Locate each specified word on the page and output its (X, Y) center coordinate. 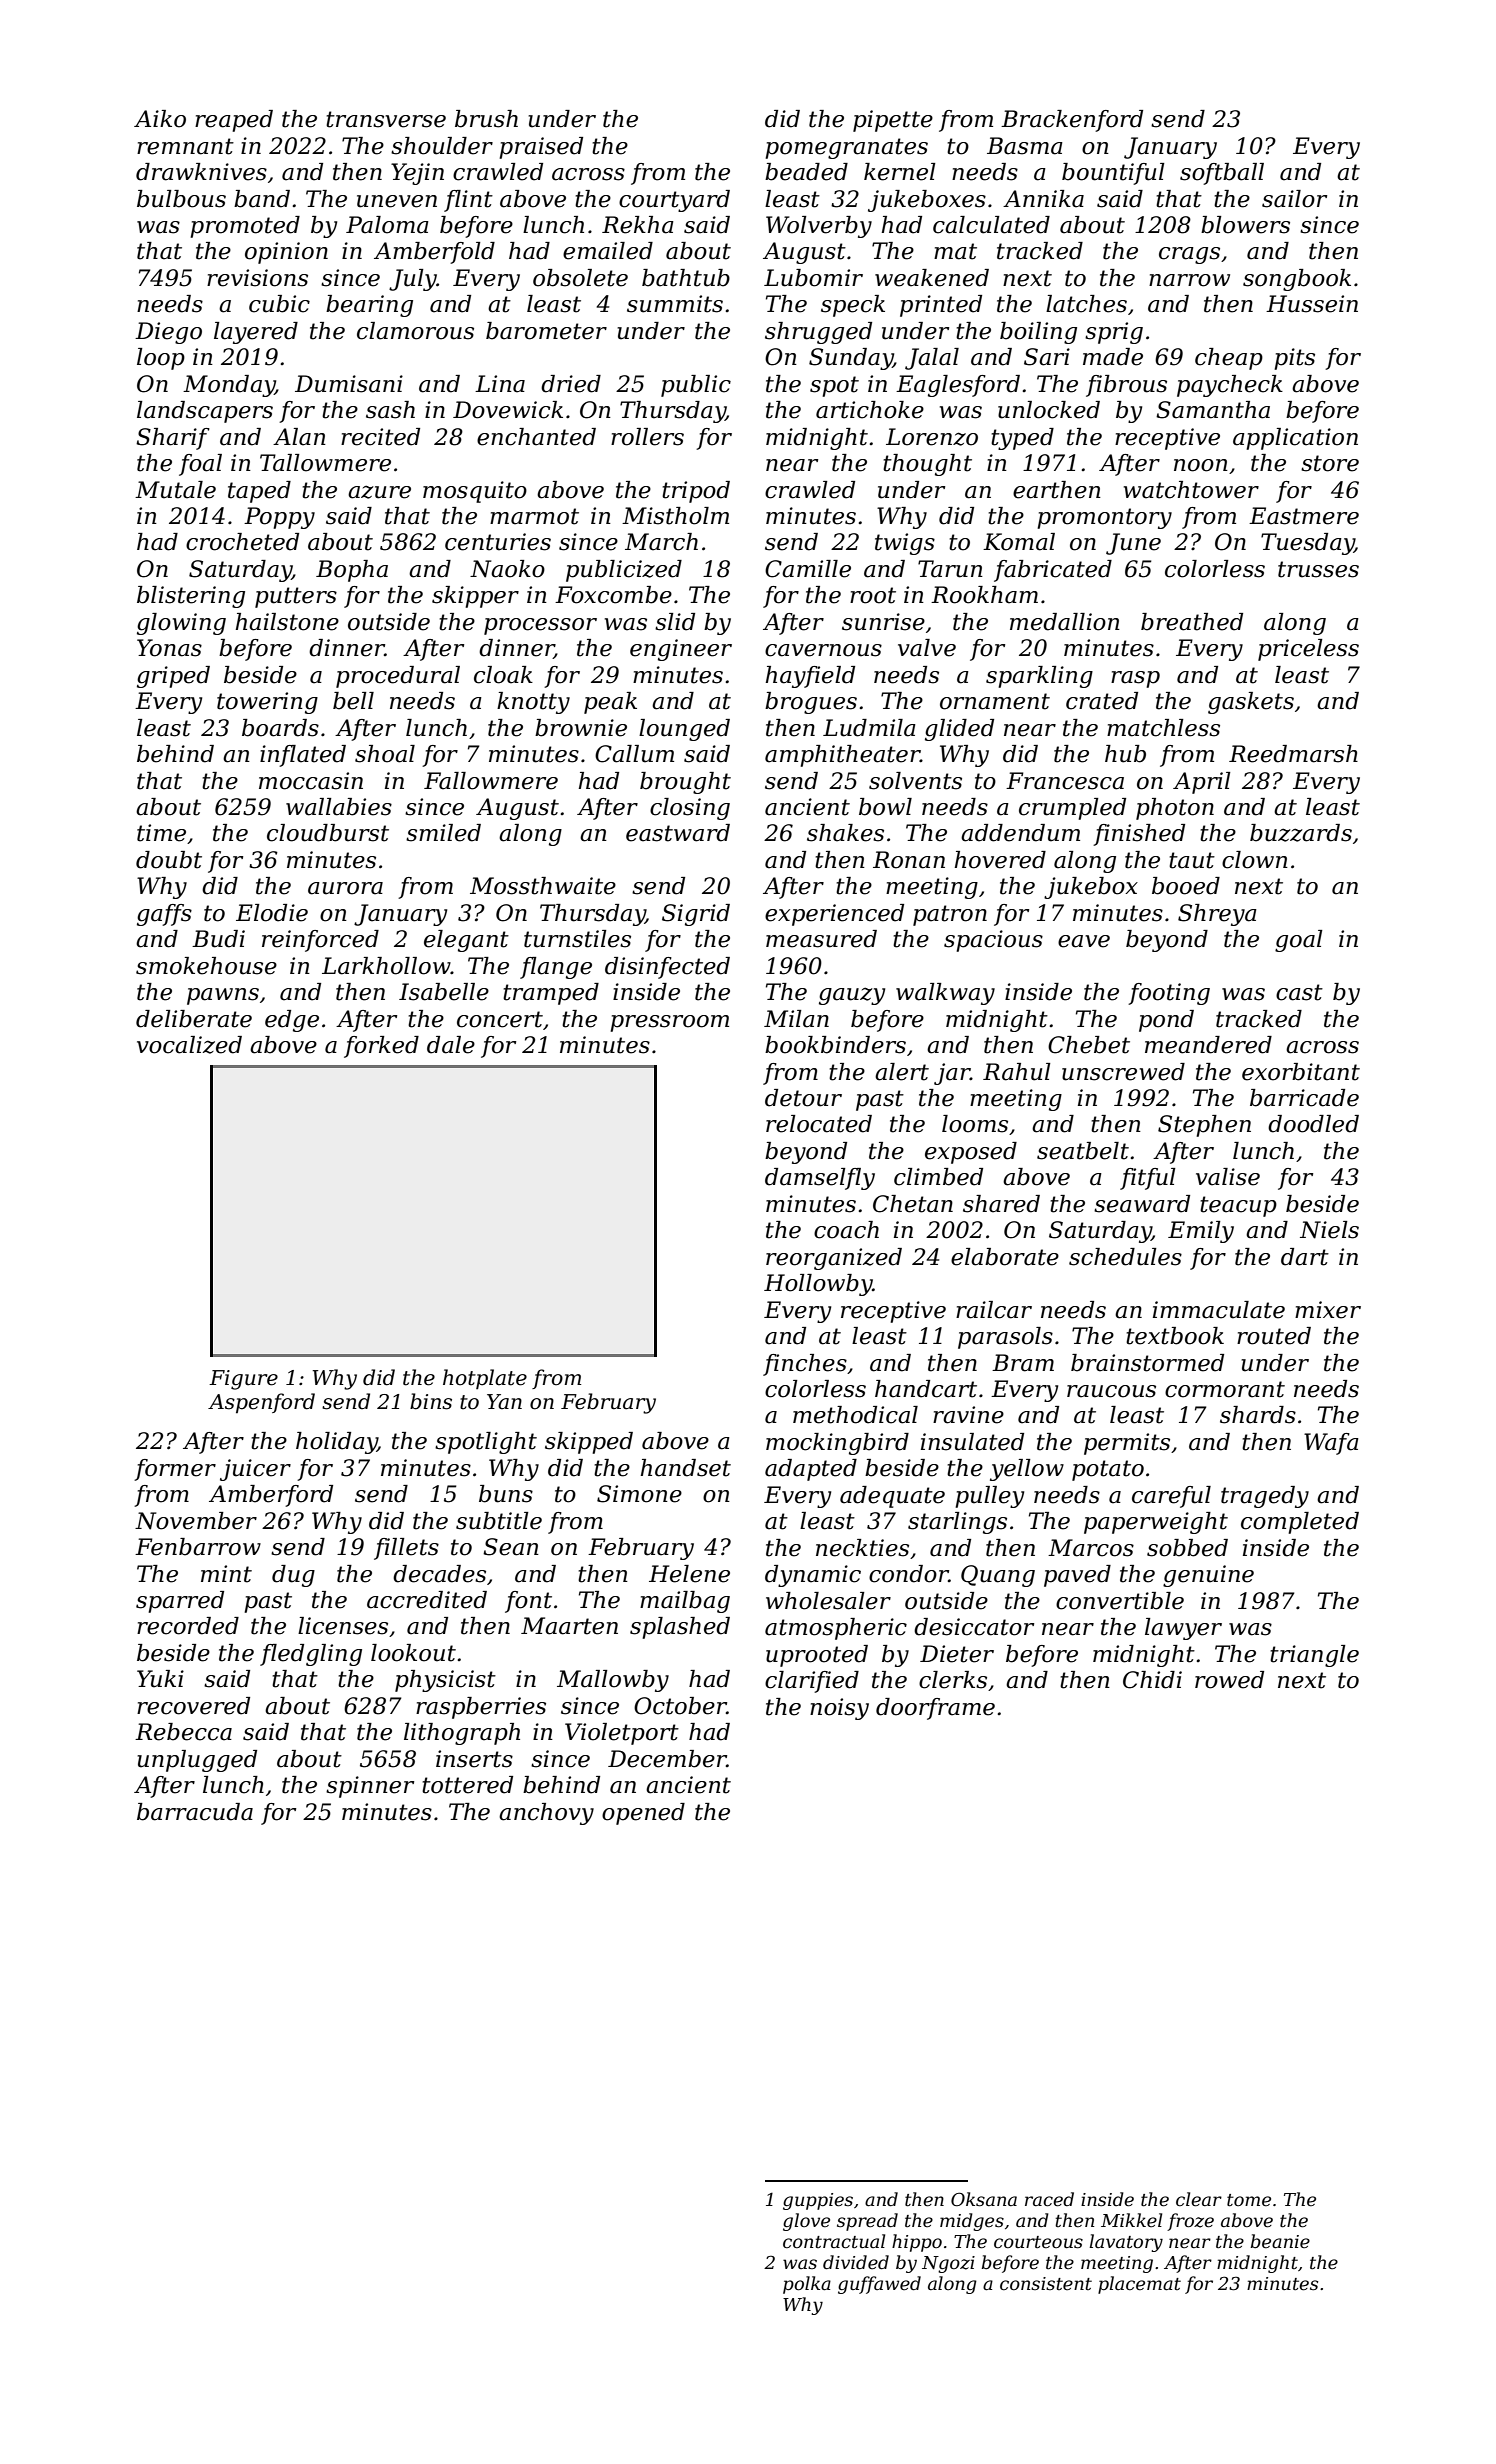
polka (807, 2285)
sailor (1294, 199)
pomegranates (846, 148)
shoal (385, 754)
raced (1049, 2199)
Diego (168, 333)
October (680, 1706)
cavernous (823, 650)
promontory (1104, 518)
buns (506, 1494)
